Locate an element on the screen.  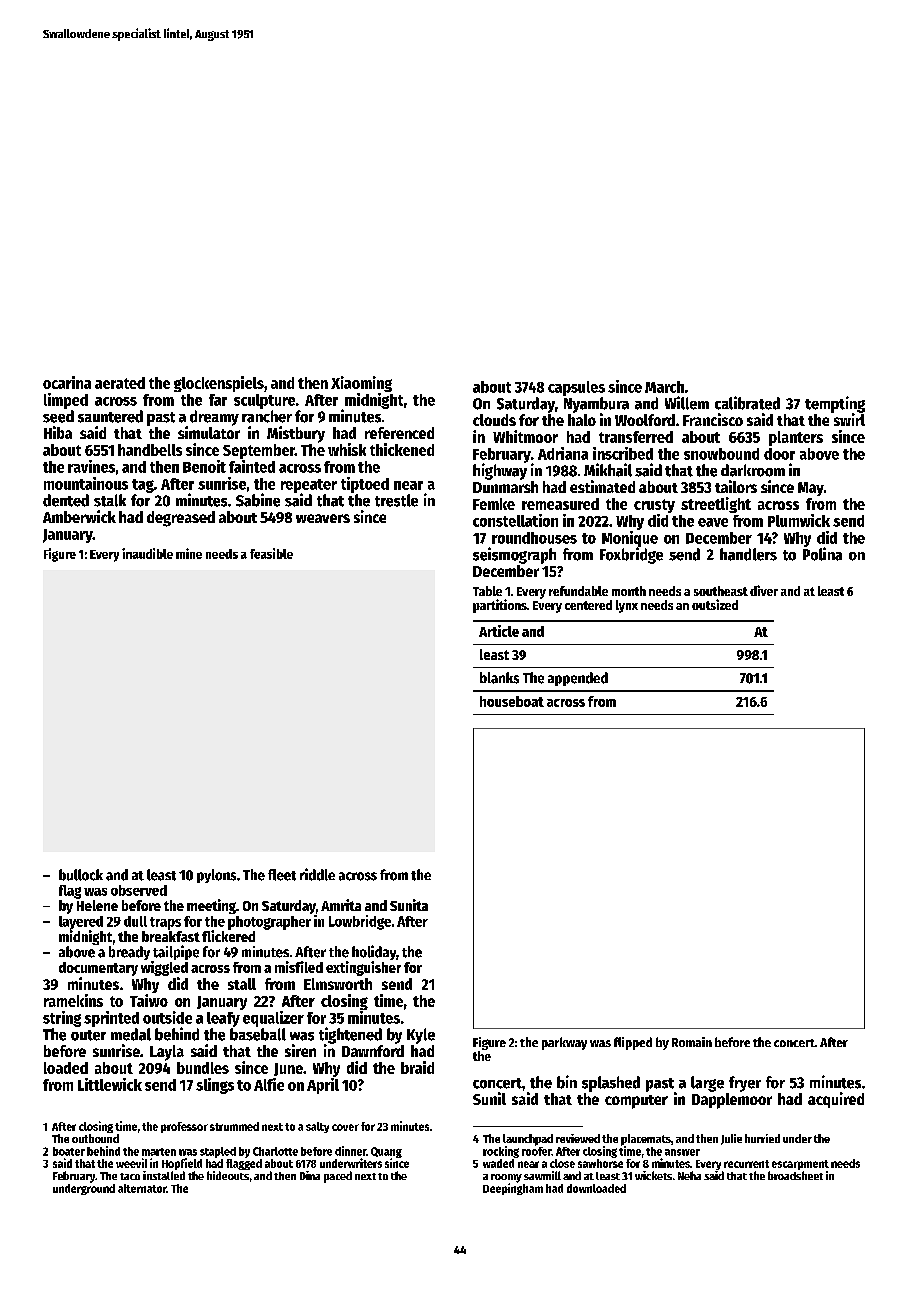
appended is located at coordinates (578, 679).
